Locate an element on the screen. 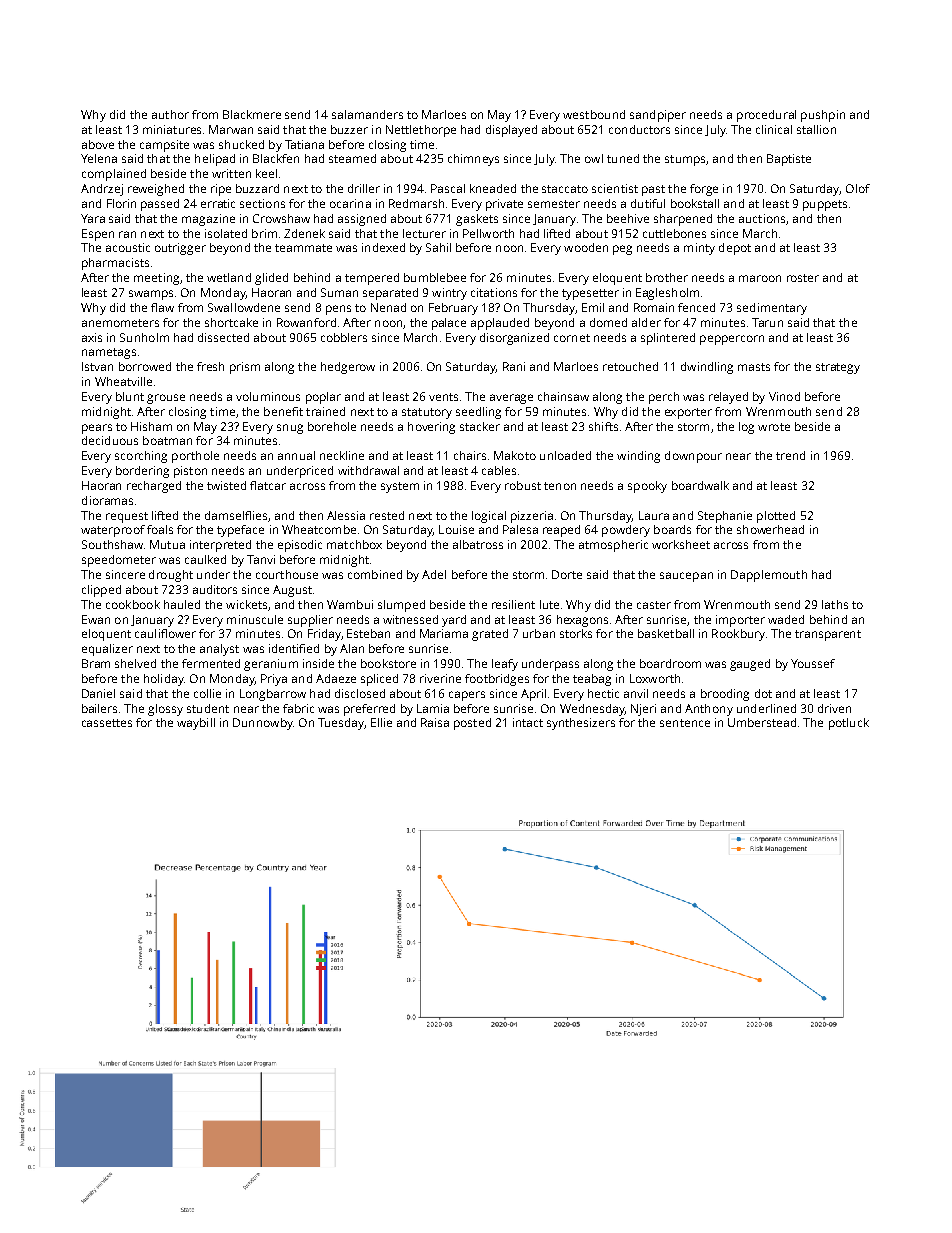 Image resolution: width=952 pixels, height=1233 pixels. Stephanie is located at coordinates (725, 517).
